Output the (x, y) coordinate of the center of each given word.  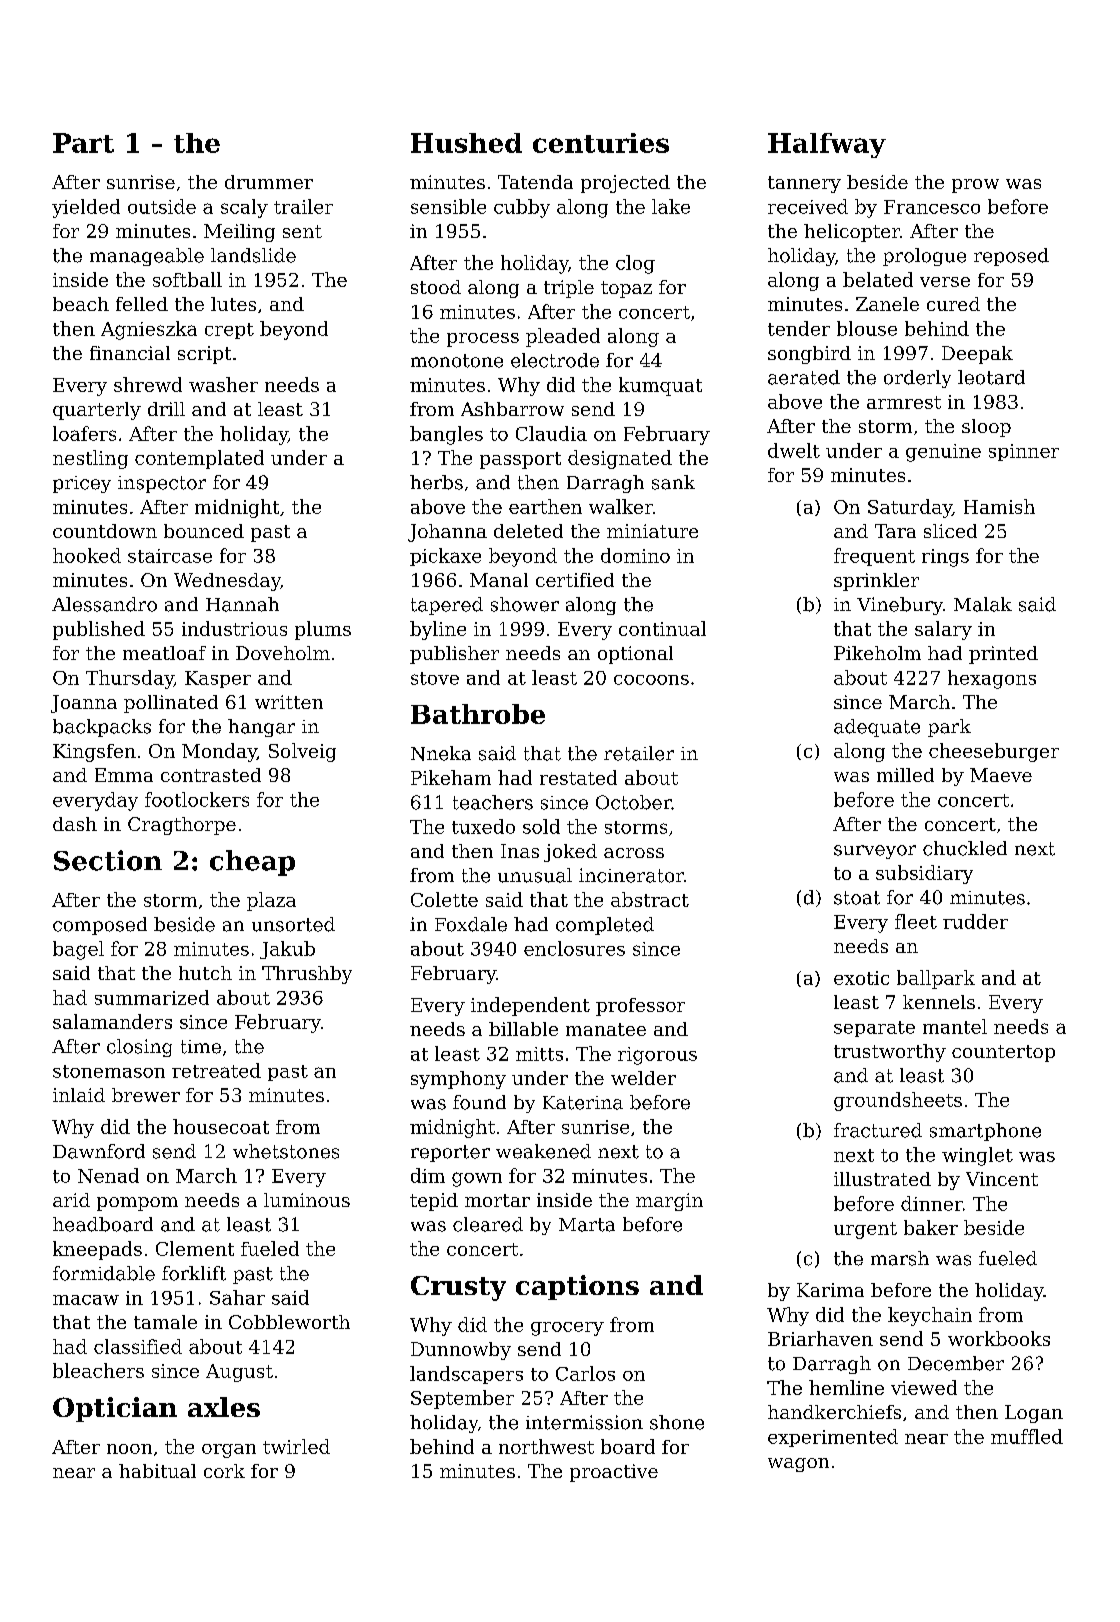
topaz (626, 289)
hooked (87, 555)
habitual (157, 1471)
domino (635, 555)
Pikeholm (877, 653)
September (462, 1399)
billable (523, 1029)
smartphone (985, 1132)
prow (975, 186)
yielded (86, 208)
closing (139, 1048)
